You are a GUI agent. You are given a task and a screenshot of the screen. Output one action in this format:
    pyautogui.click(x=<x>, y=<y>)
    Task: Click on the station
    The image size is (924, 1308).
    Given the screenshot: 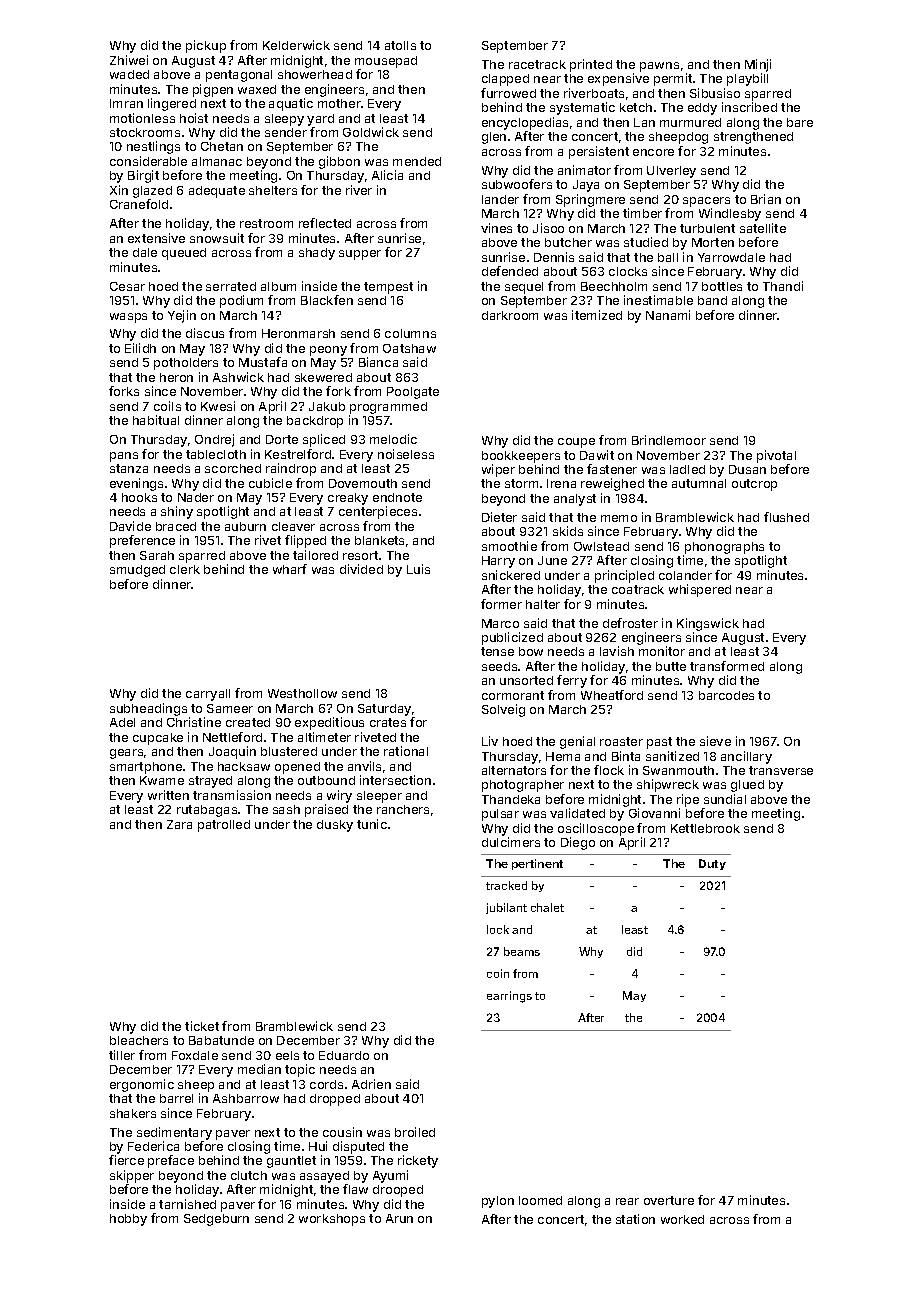 What is the action you would take?
    pyautogui.click(x=635, y=1219)
